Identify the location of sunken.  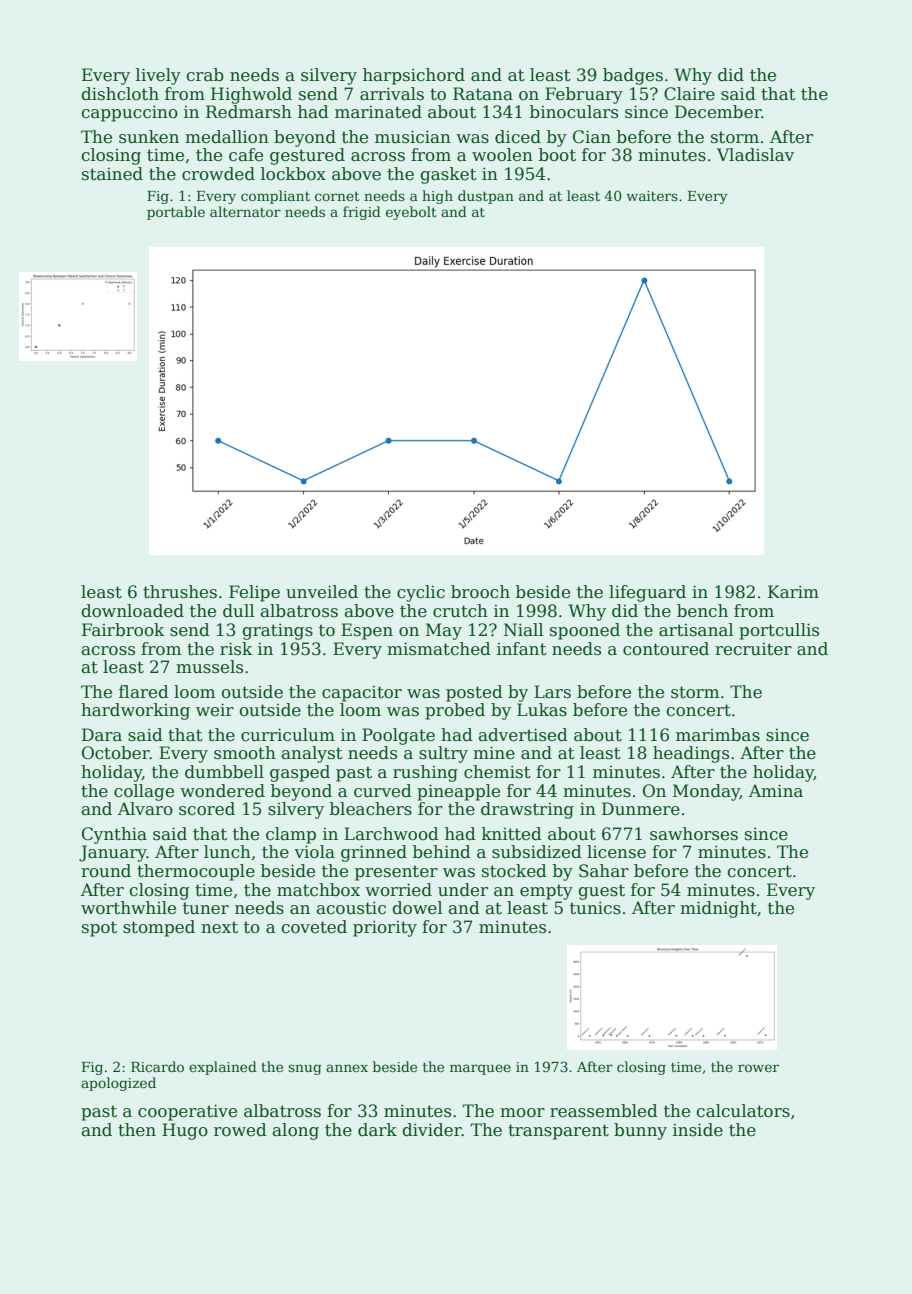
(149, 137).
